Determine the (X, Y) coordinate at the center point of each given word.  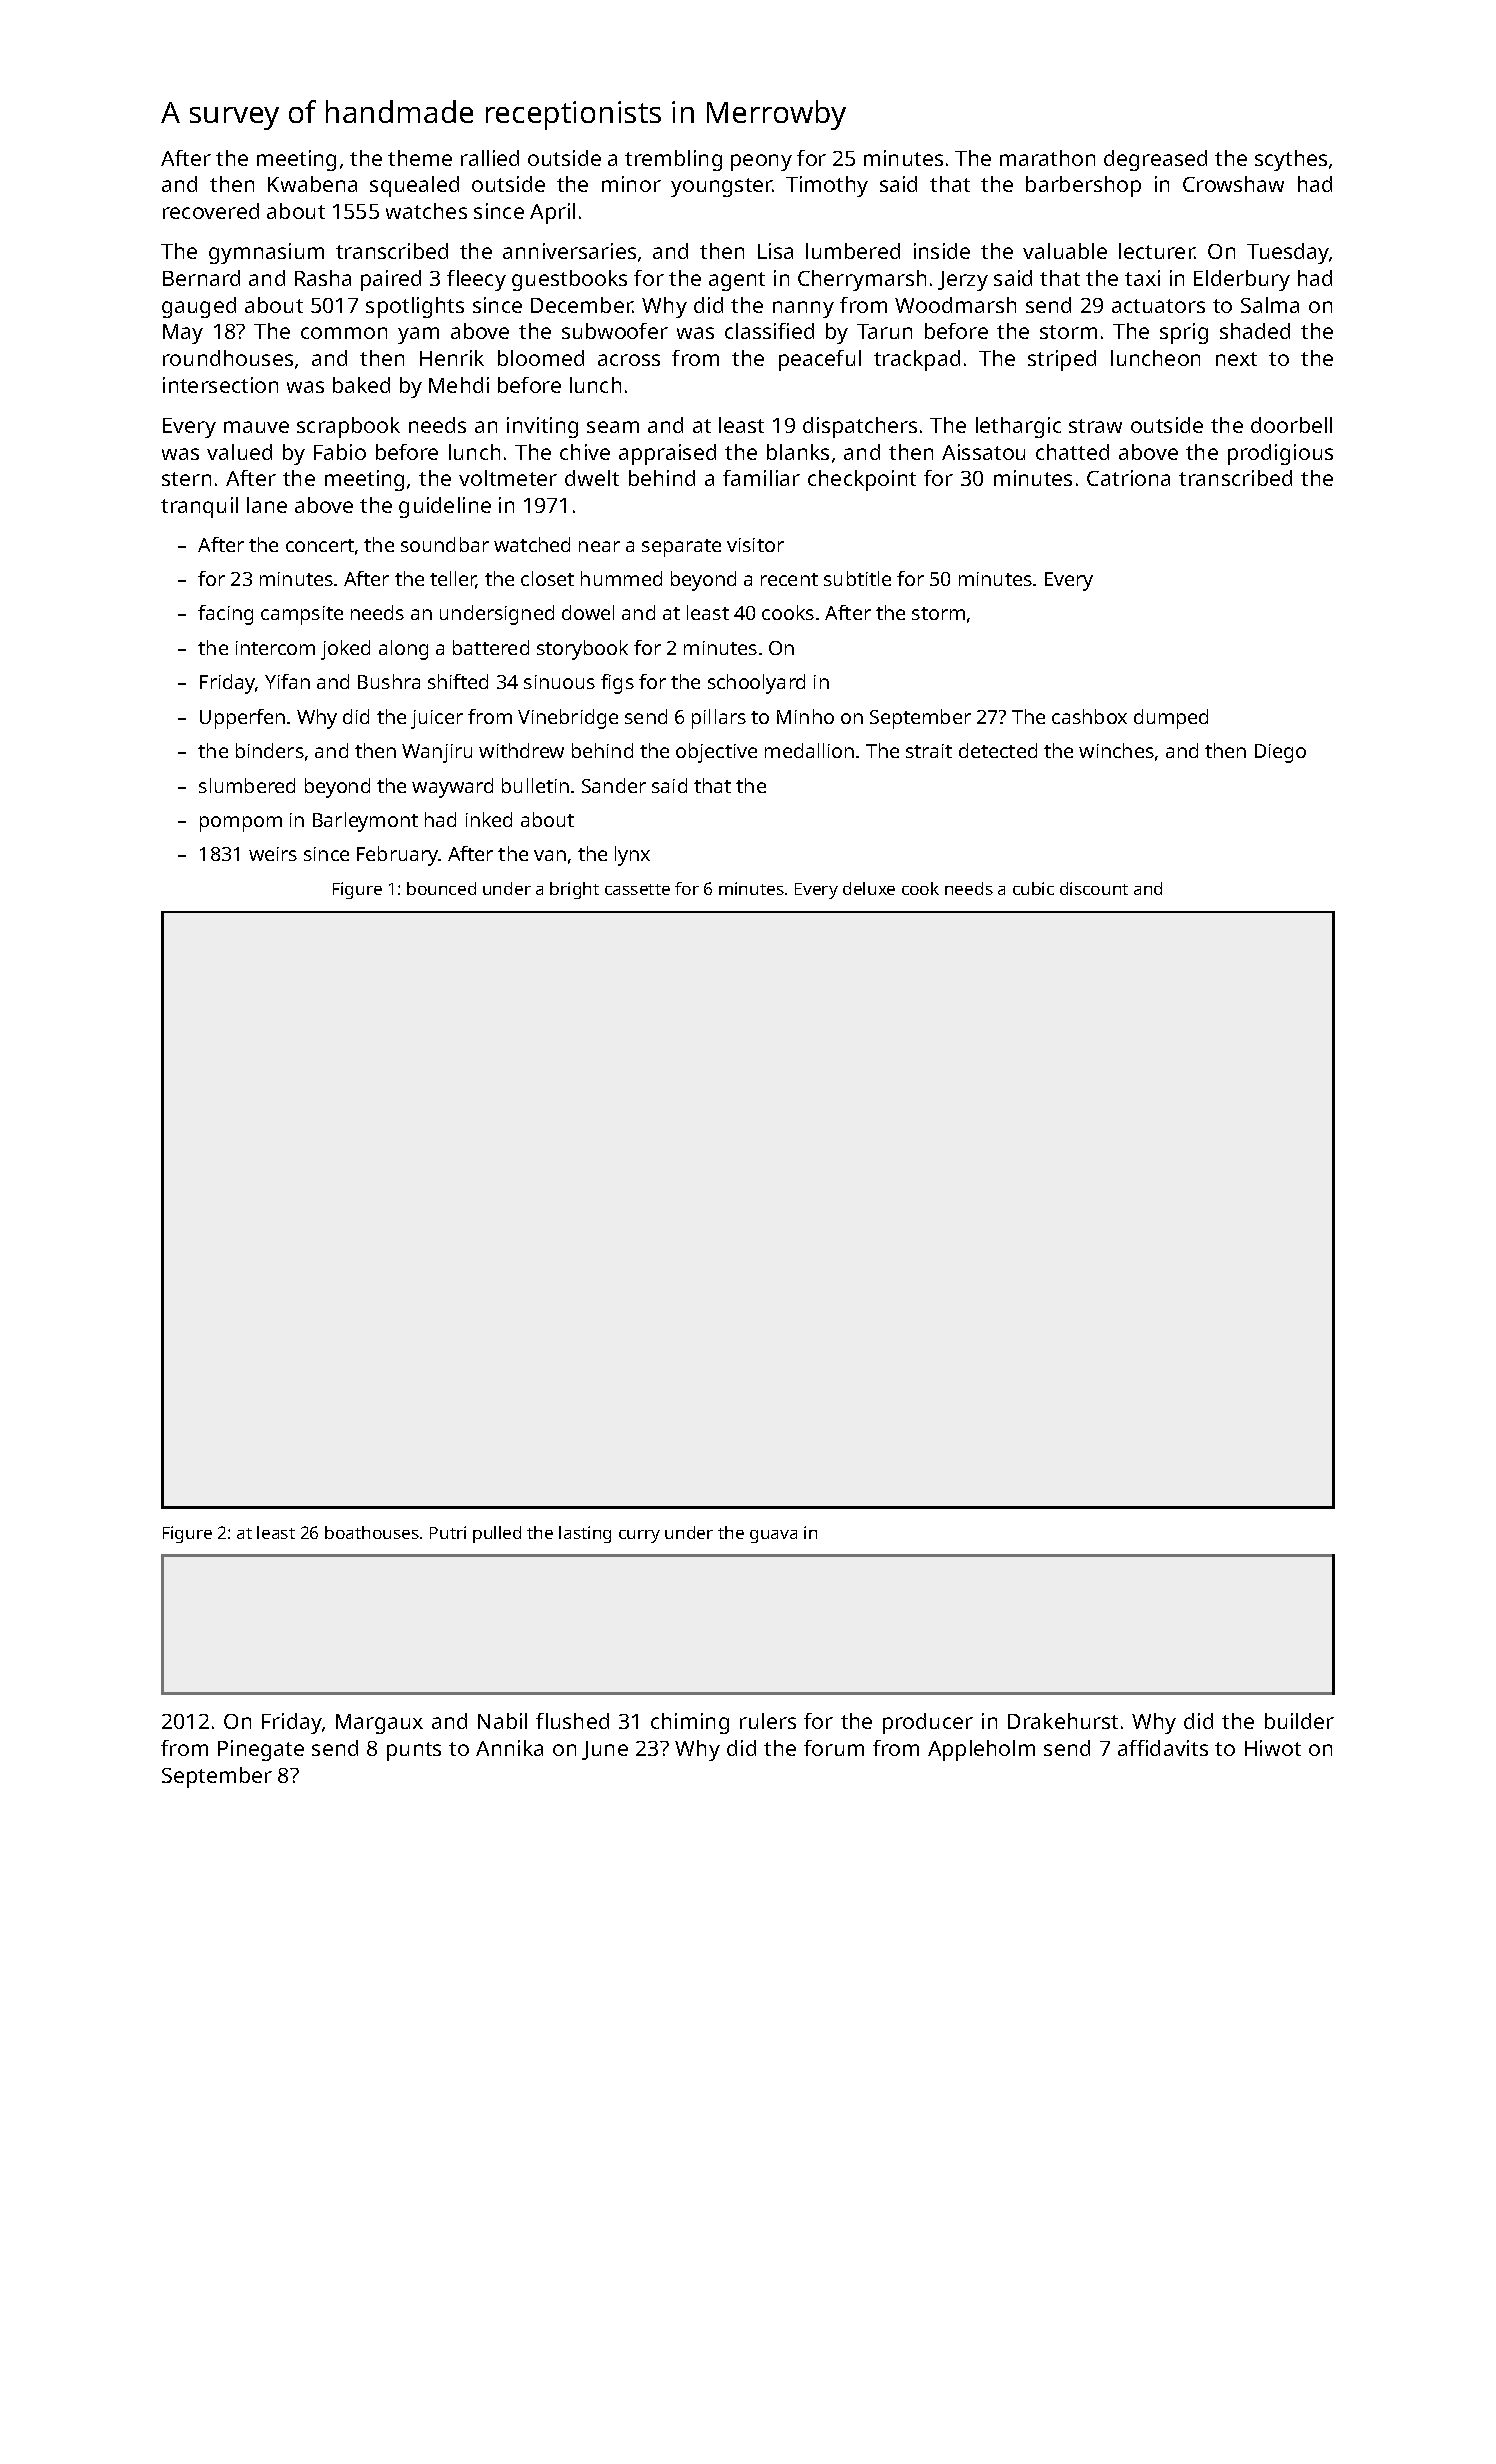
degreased (1155, 160)
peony (761, 162)
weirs (273, 854)
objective (716, 753)
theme (420, 158)
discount (1094, 888)
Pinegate (261, 1750)
